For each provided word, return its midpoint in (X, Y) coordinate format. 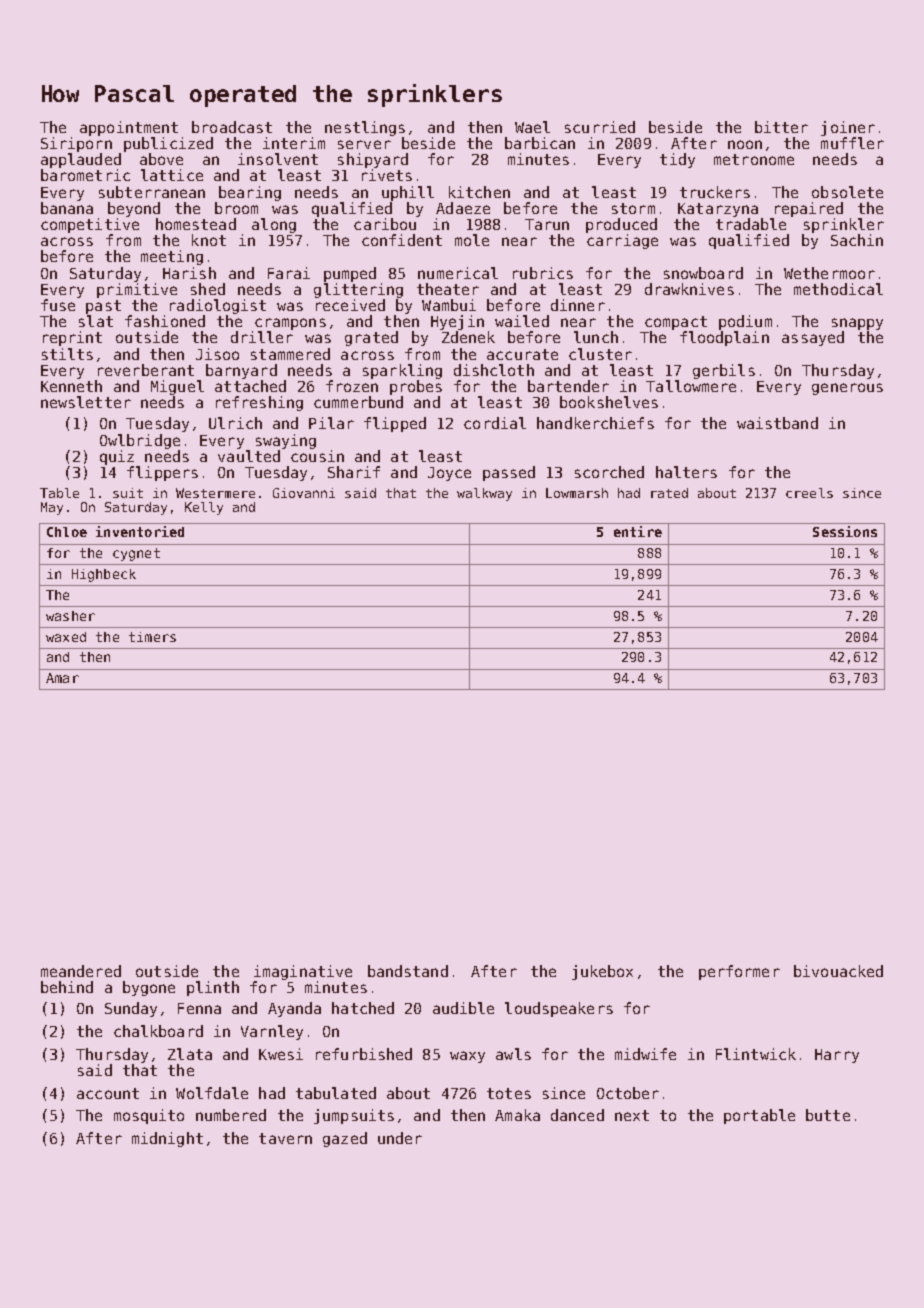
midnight (167, 1139)
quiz (117, 457)
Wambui (449, 305)
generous (847, 389)
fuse (58, 305)
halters (686, 472)
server (364, 144)
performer (739, 972)
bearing (250, 193)
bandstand (408, 971)
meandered (81, 971)
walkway (484, 494)
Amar (62, 678)
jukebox (602, 972)
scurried (600, 127)
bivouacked (838, 971)
